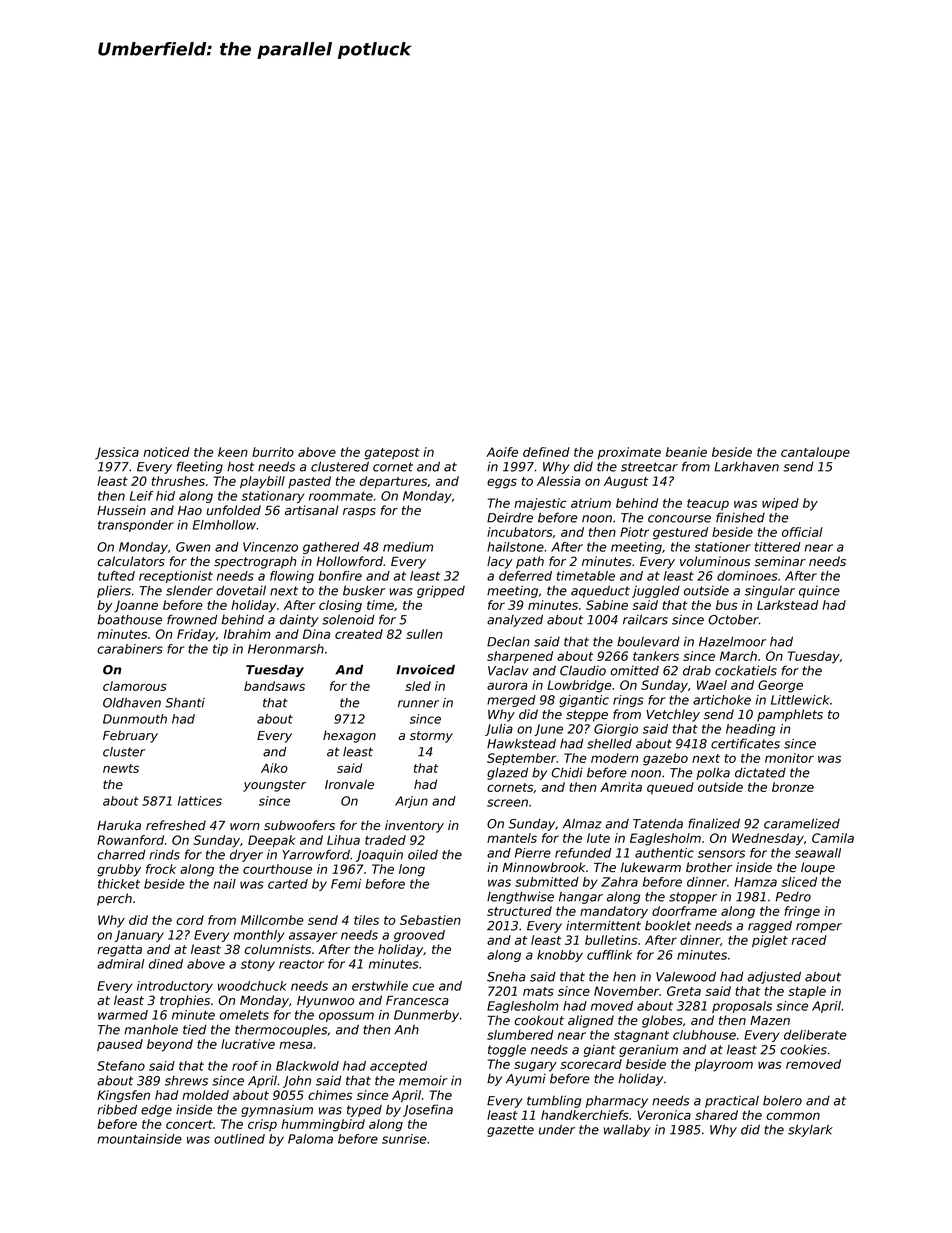  What do you see at coordinates (515, 620) in the screenshot?
I see `analyzed` at bounding box center [515, 620].
